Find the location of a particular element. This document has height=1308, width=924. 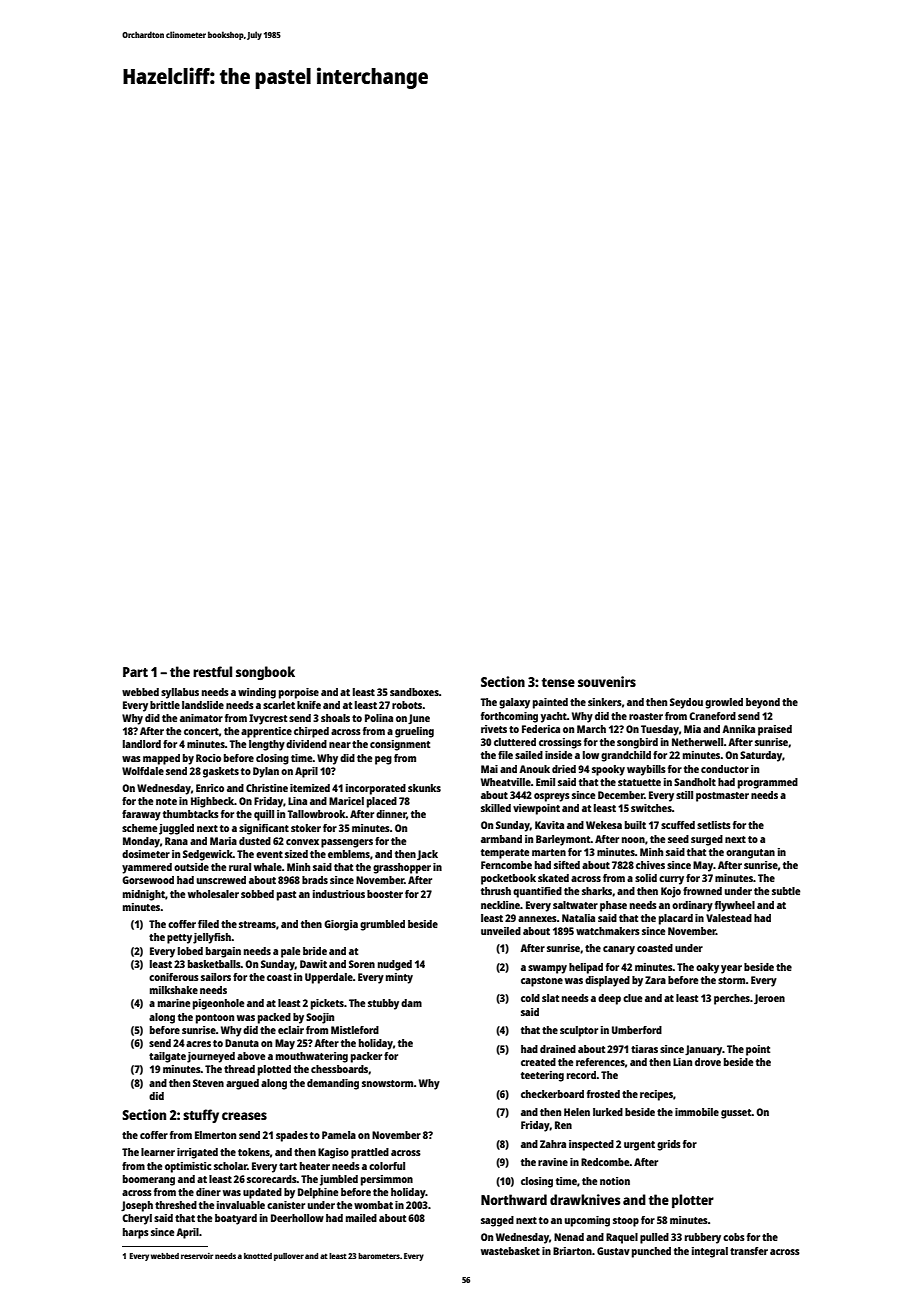

barometers is located at coordinates (379, 1256).
